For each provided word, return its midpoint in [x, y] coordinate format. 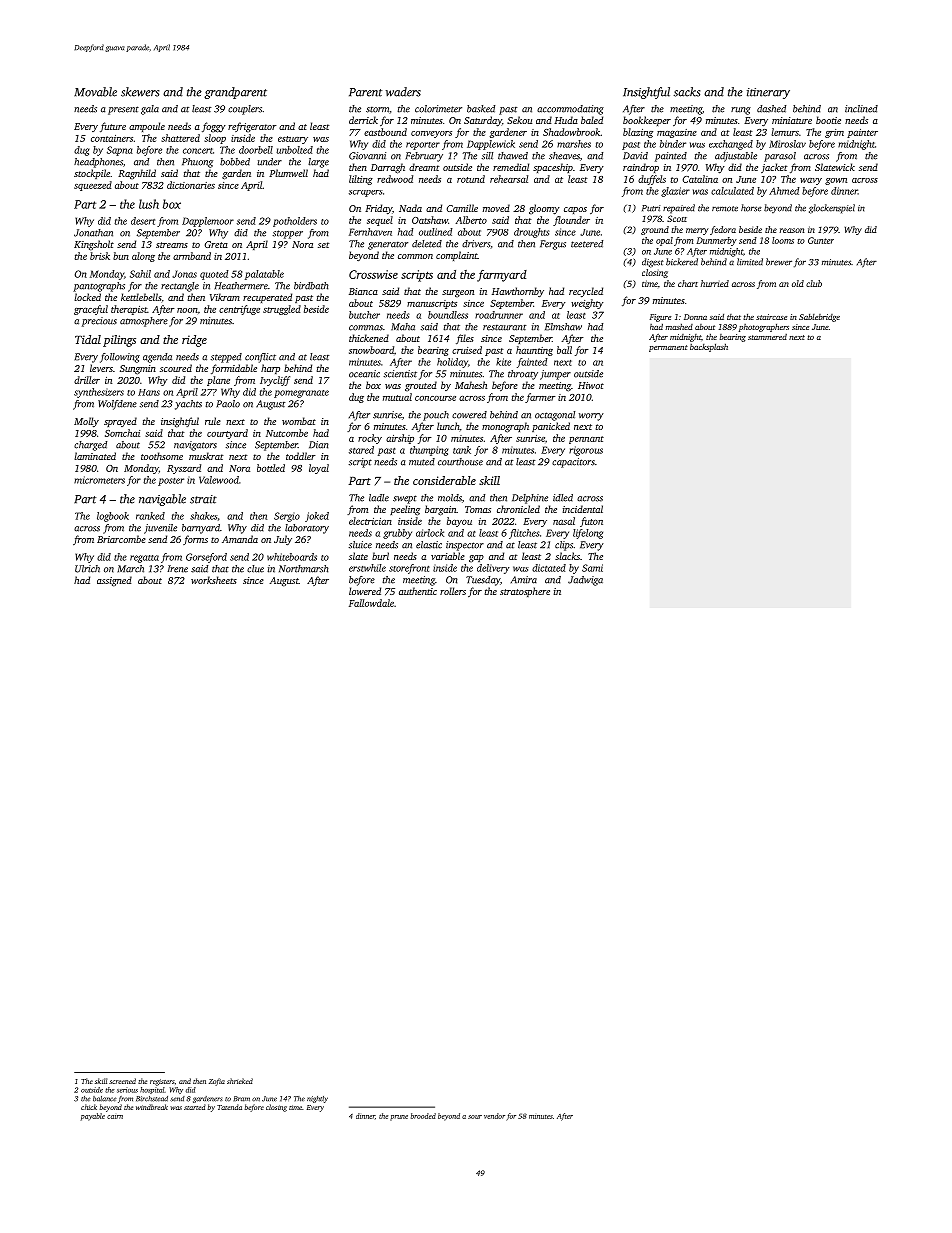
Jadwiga [585, 581]
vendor [494, 1116]
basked [481, 109]
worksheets [214, 580]
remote [725, 209]
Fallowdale [371, 603]
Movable [95, 92]
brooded [423, 1116]
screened [122, 1081]
